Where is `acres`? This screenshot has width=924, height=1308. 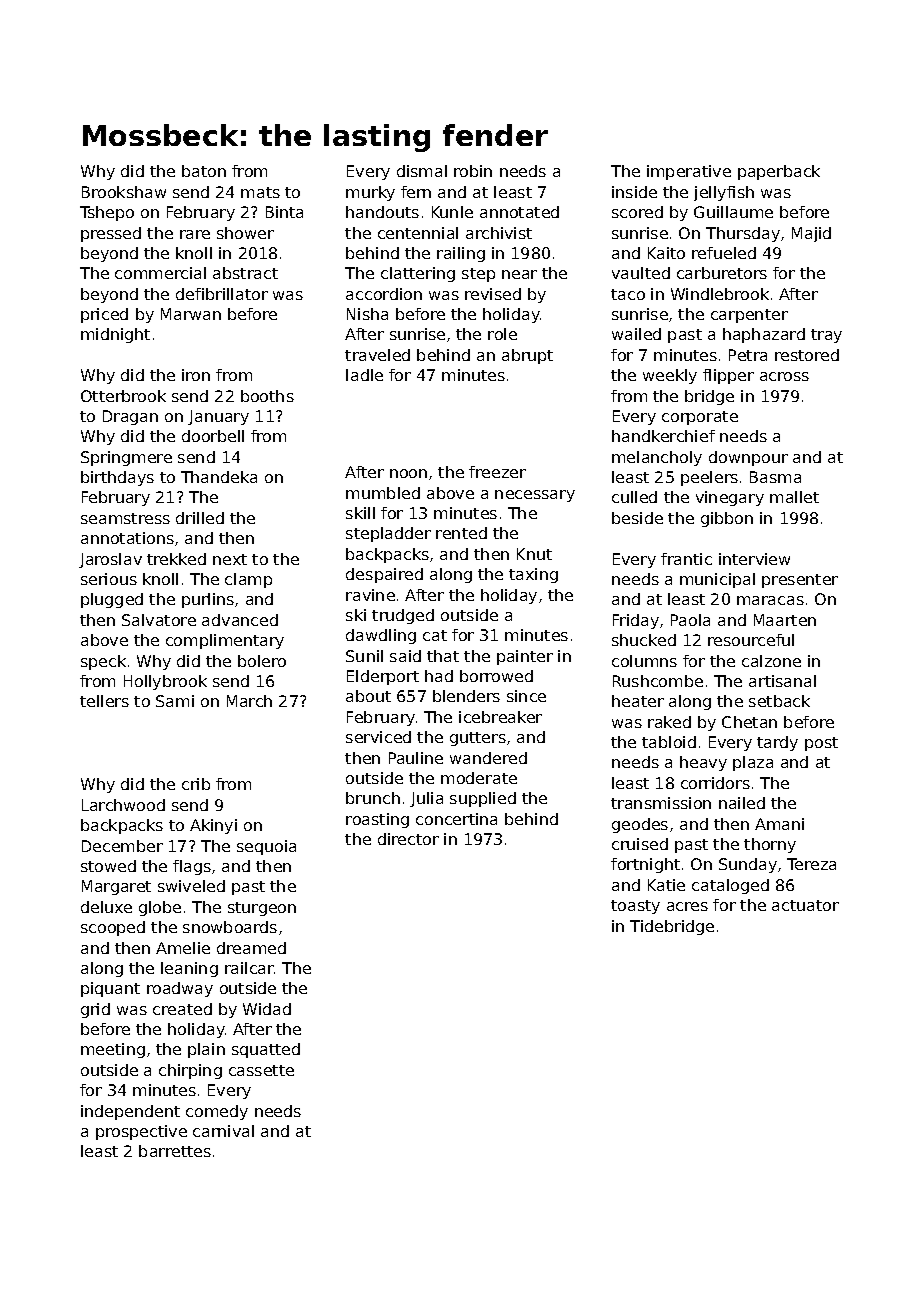
acres is located at coordinates (687, 906).
